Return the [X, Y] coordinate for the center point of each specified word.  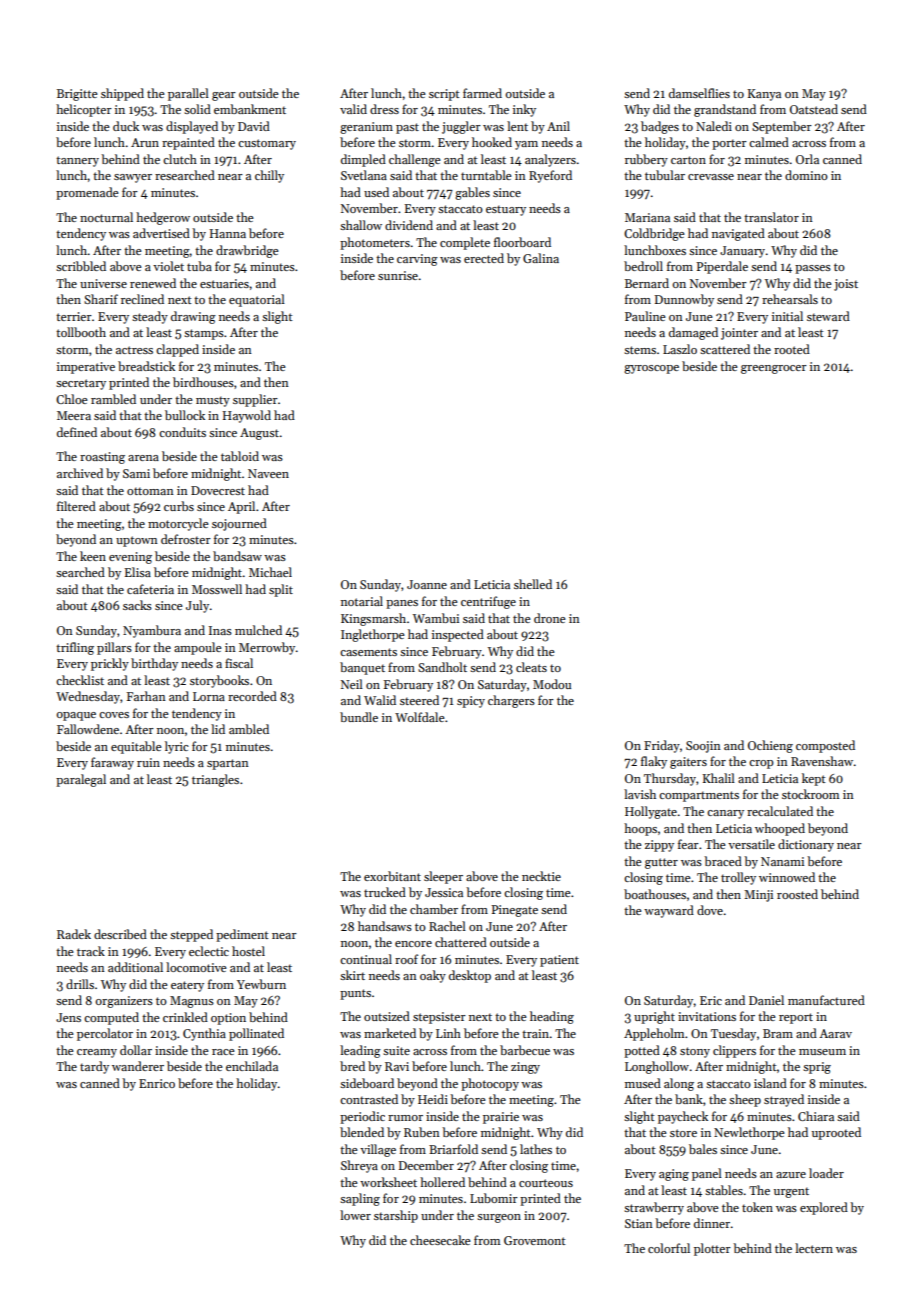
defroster [186, 539]
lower [355, 1215]
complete [465, 243]
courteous [546, 1183]
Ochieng [770, 746]
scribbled [81, 266]
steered [419, 700]
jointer [739, 334]
